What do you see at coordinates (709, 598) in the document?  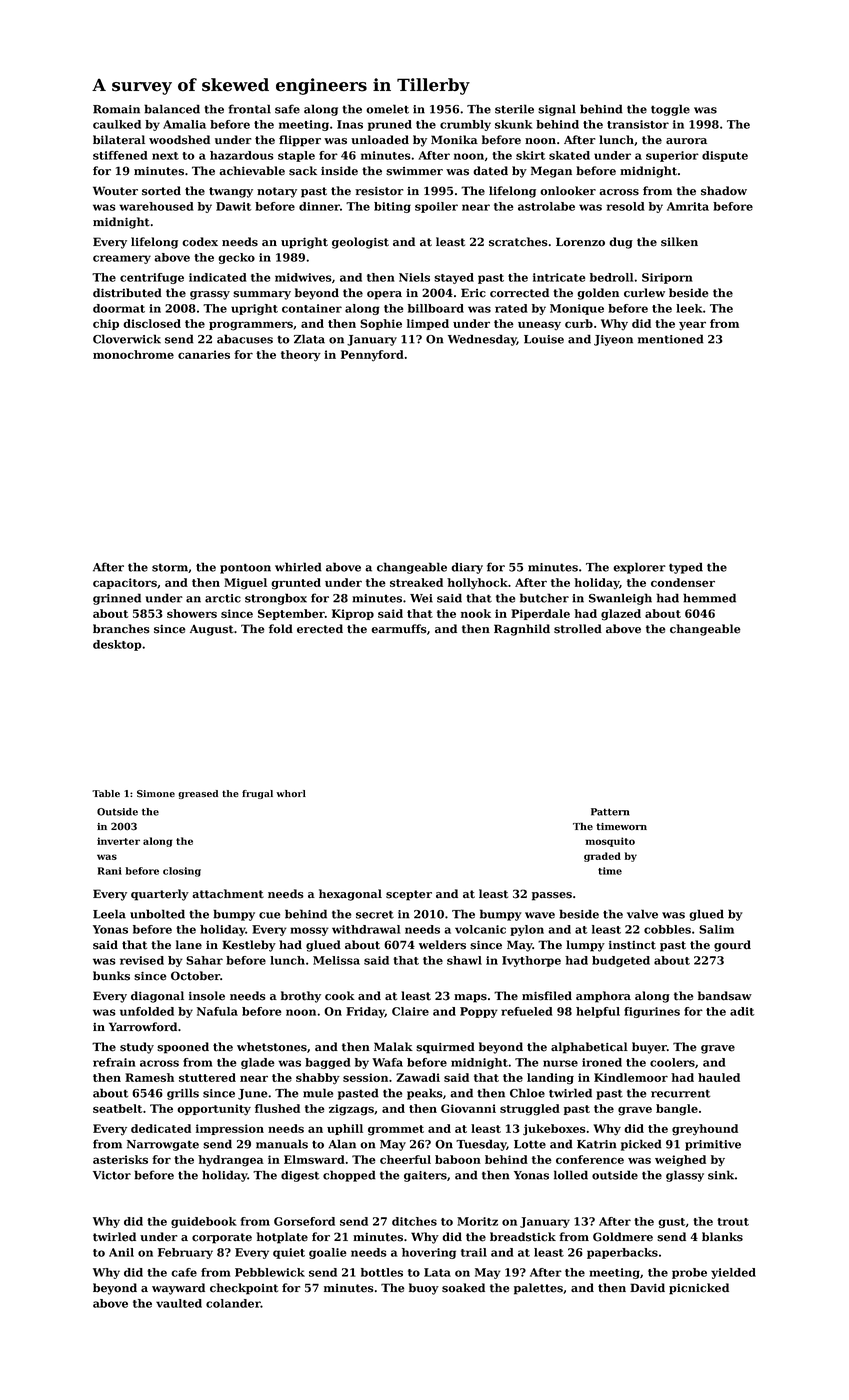 I see `hemmed` at bounding box center [709, 598].
